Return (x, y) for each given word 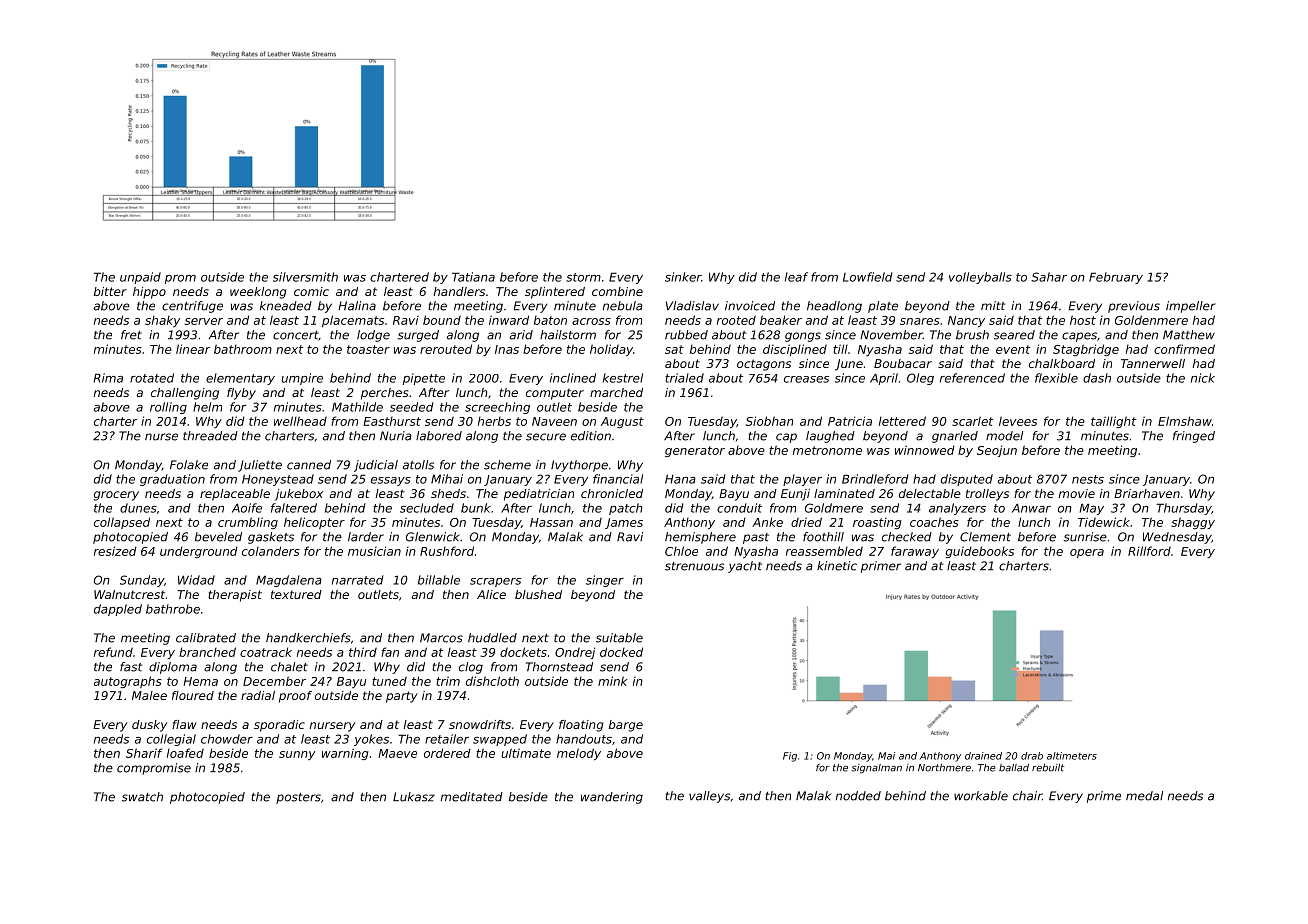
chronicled (612, 493)
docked (621, 652)
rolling (168, 408)
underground (199, 552)
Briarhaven (1147, 493)
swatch (142, 797)
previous (1134, 307)
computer (555, 394)
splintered (555, 293)
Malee (149, 695)
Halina (357, 306)
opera (1087, 553)
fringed (1194, 437)
